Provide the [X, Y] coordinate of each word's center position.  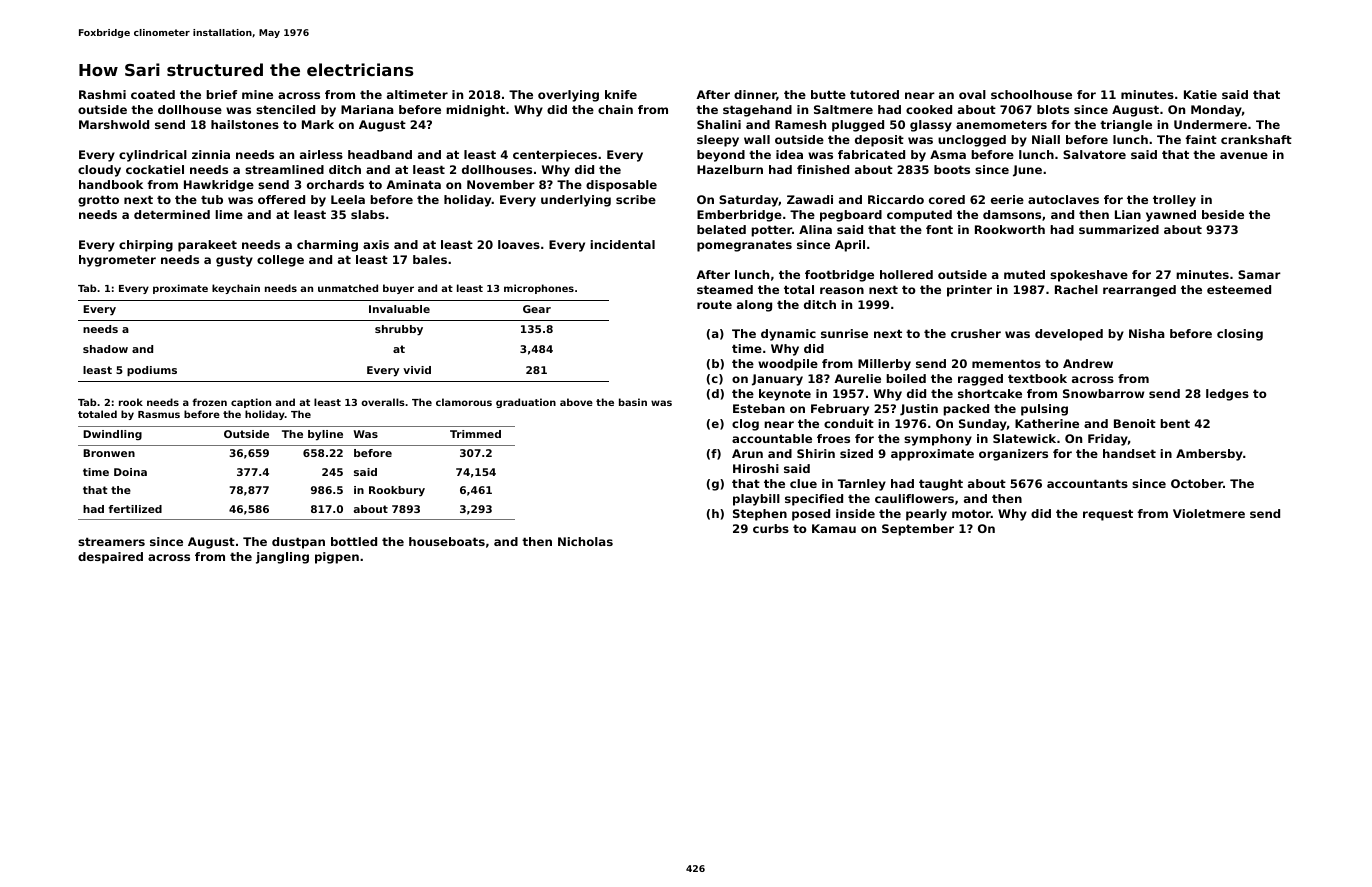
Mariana [367, 109]
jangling [282, 558]
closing [1240, 335]
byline [325, 435]
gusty [234, 261]
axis [376, 244]
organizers [1013, 455]
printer [969, 291]
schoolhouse [1031, 94]
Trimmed [475, 434]
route [714, 304]
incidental [622, 244]
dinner [755, 95]
